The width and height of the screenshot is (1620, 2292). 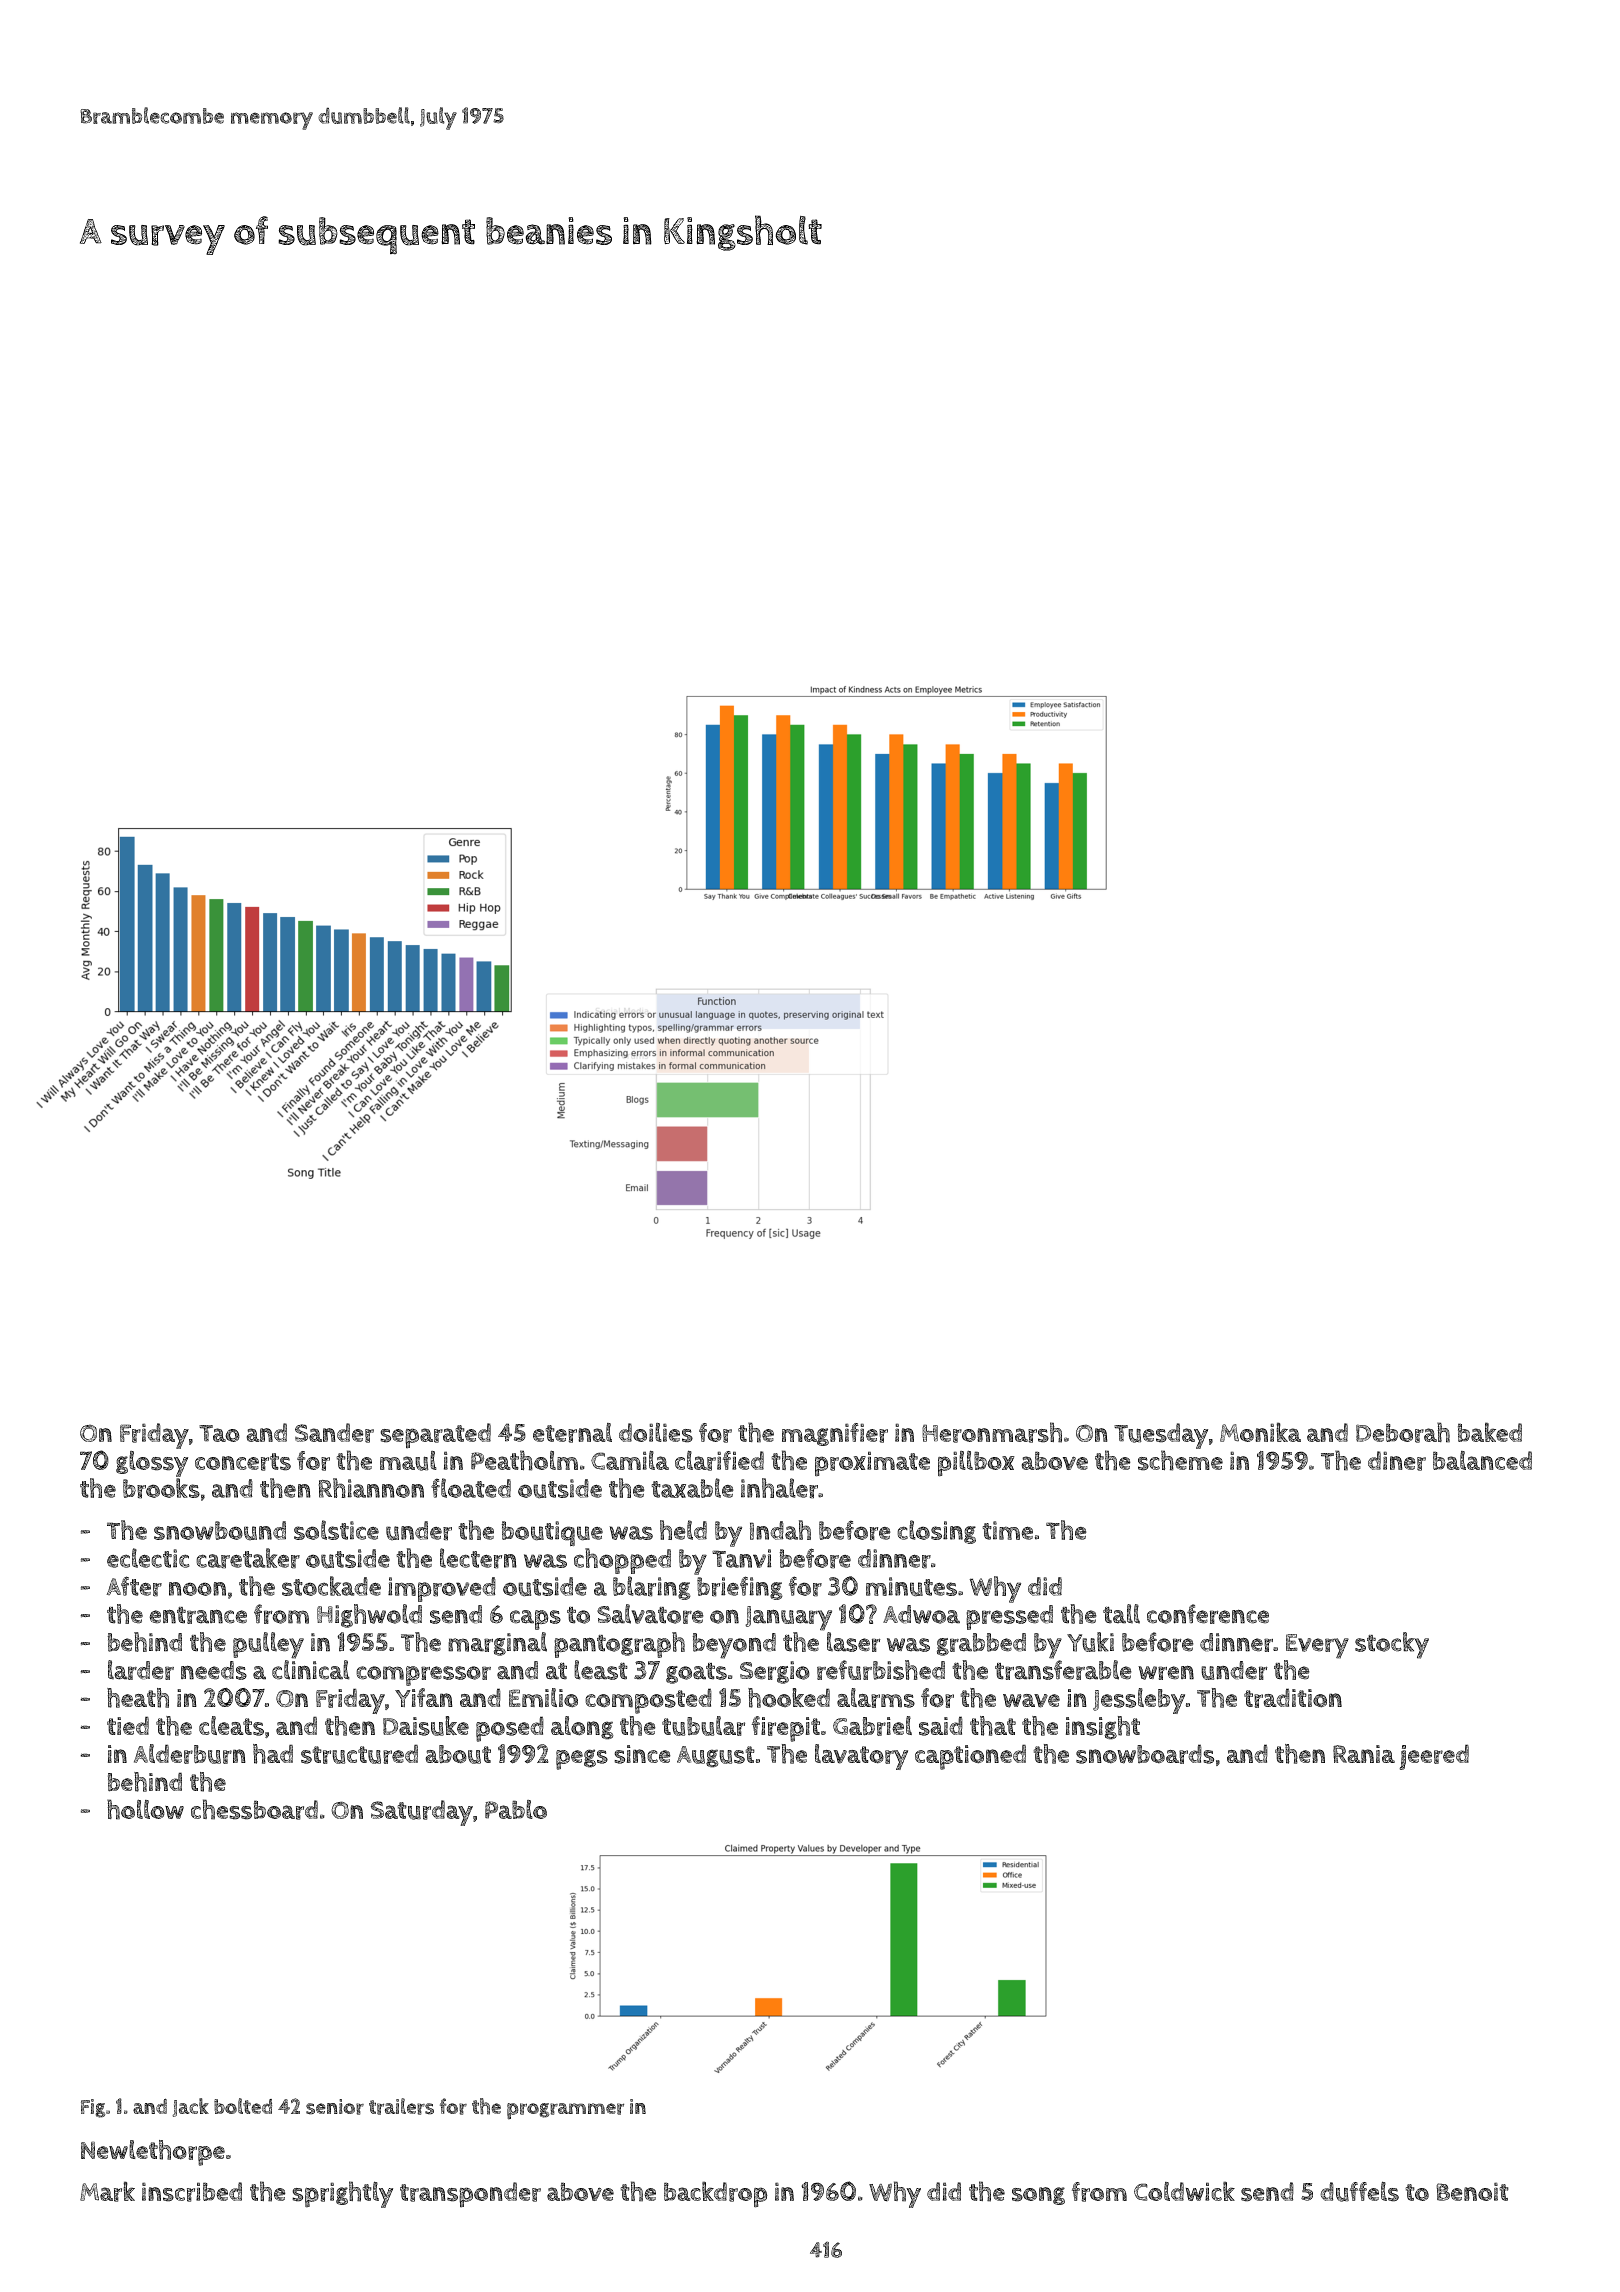 What do you see at coordinates (1359, 2191) in the screenshot?
I see `duffels` at bounding box center [1359, 2191].
